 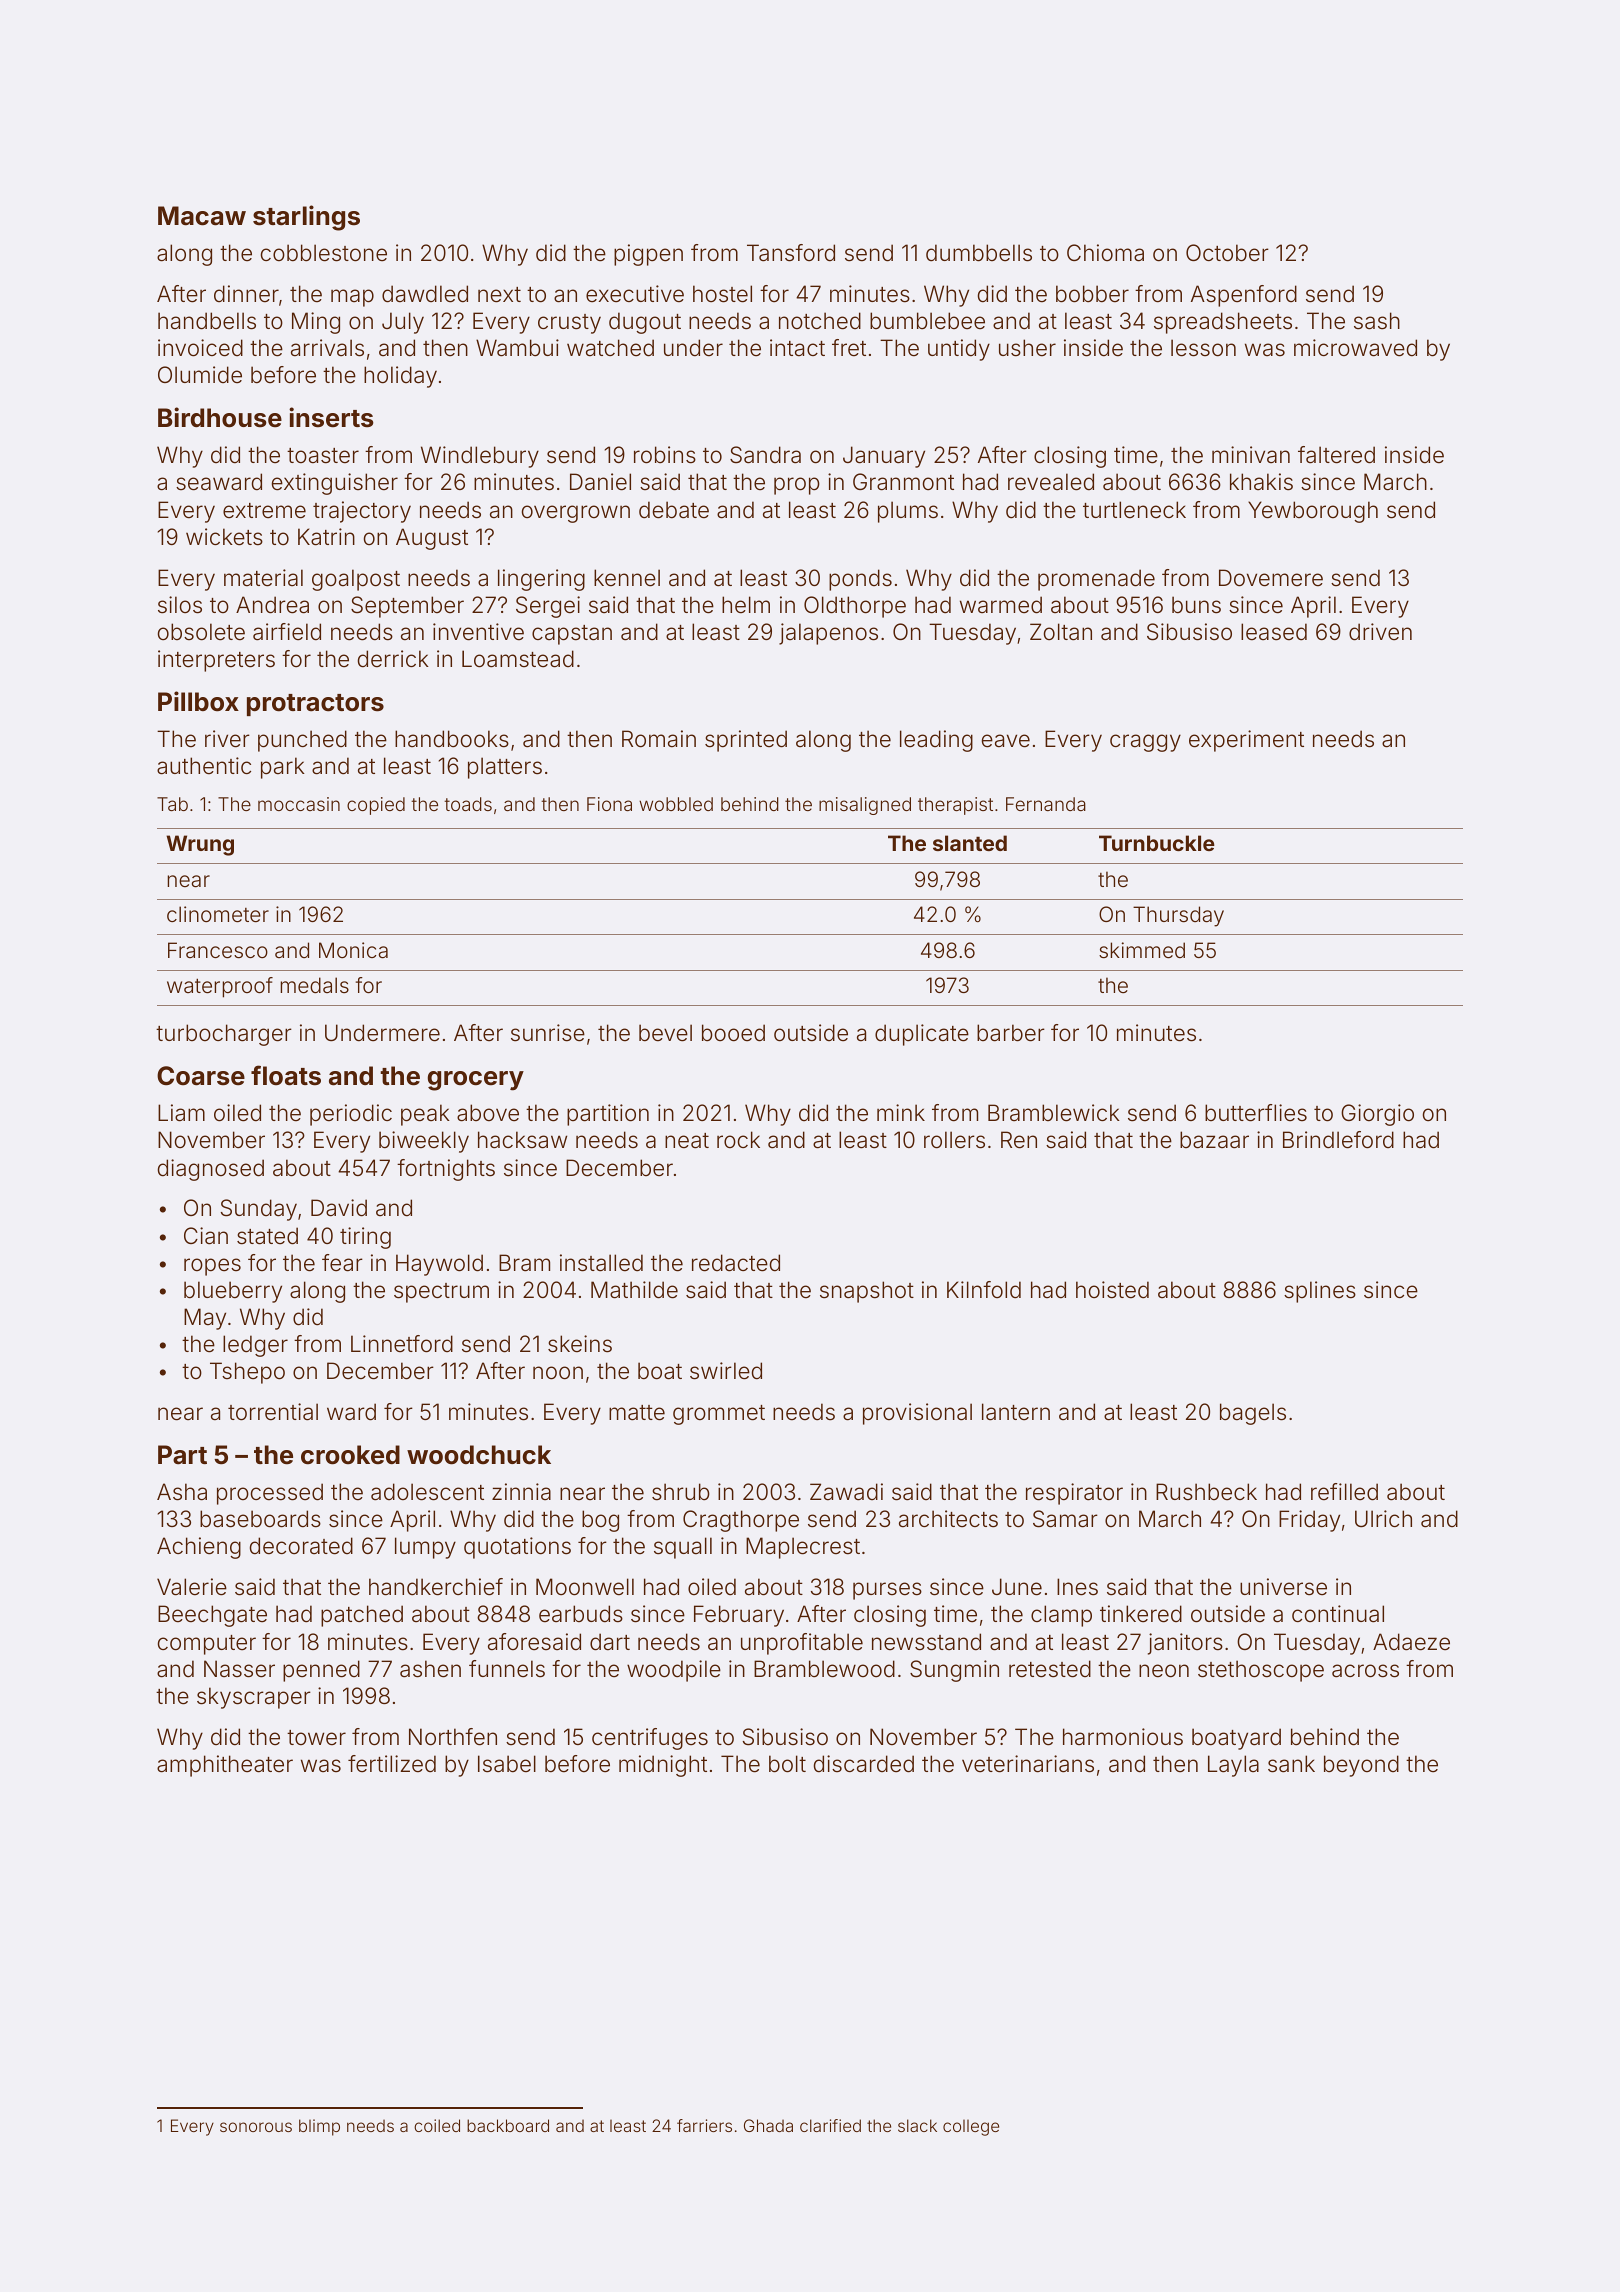 What do you see at coordinates (1253, 1414) in the screenshot?
I see `bagels` at bounding box center [1253, 1414].
